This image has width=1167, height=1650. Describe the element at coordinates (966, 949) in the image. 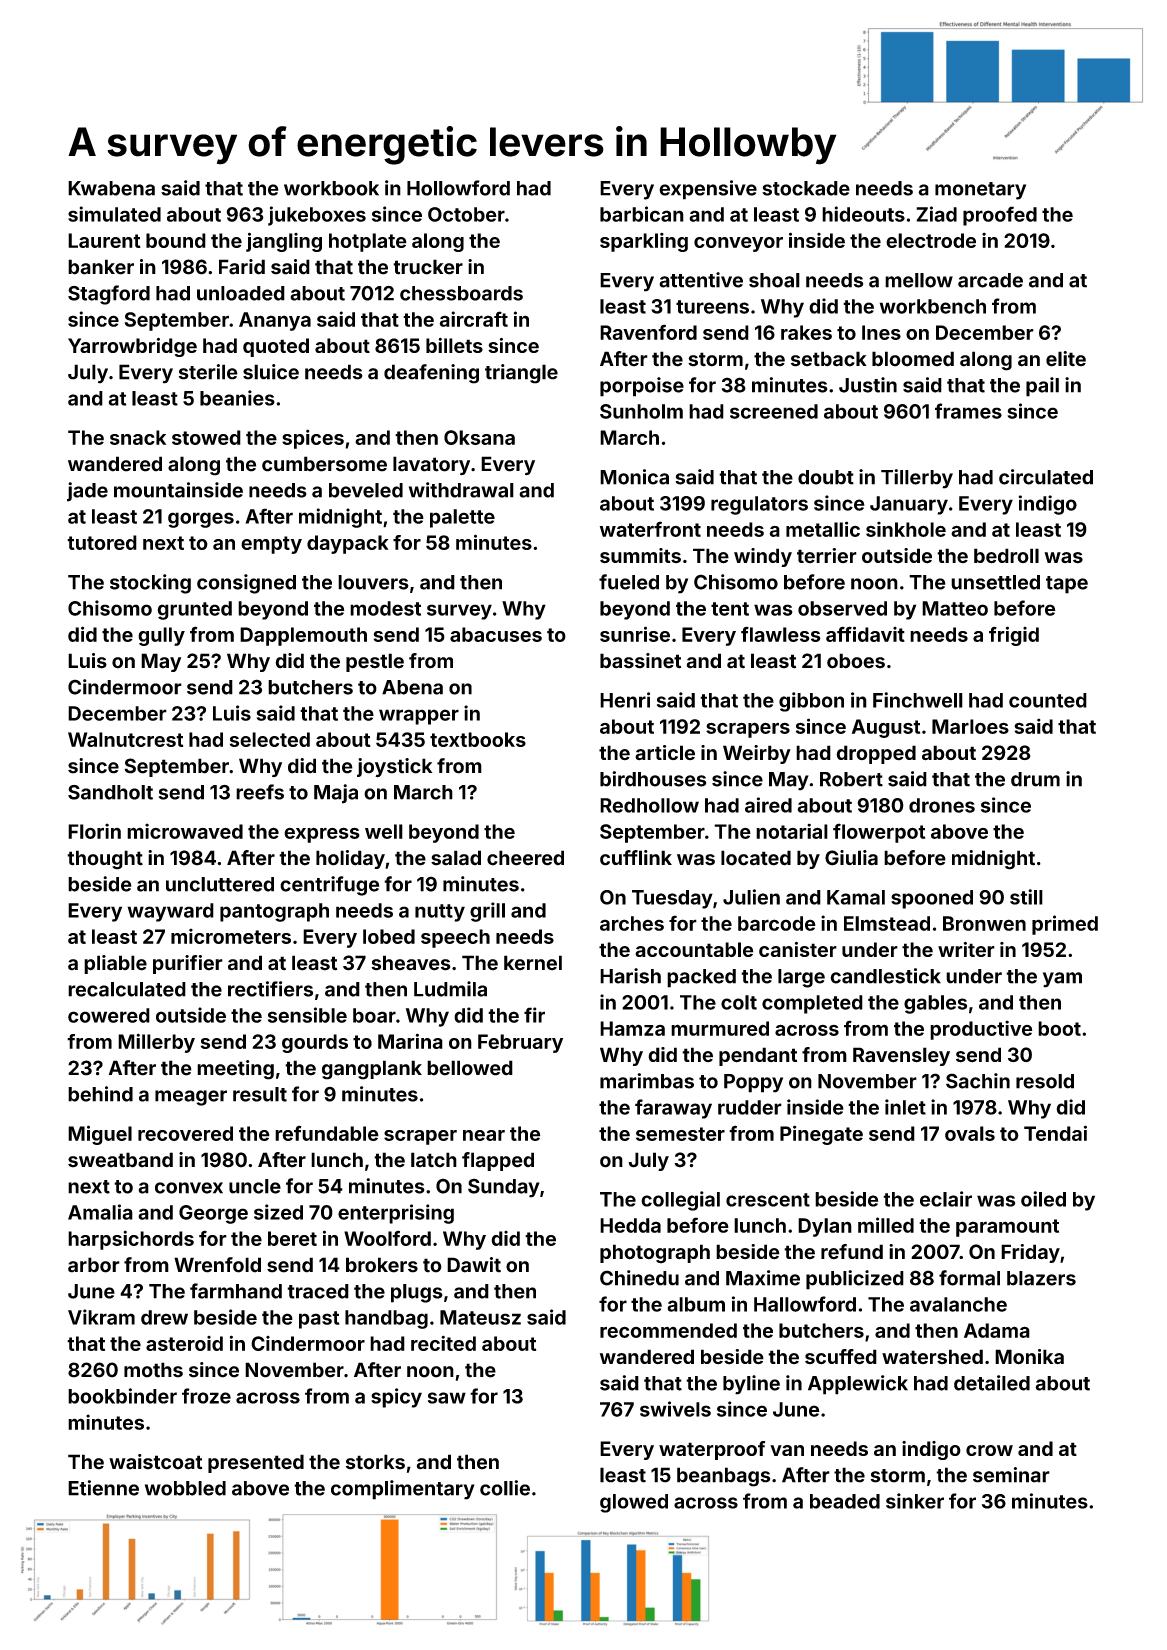

I see `writer` at that location.
